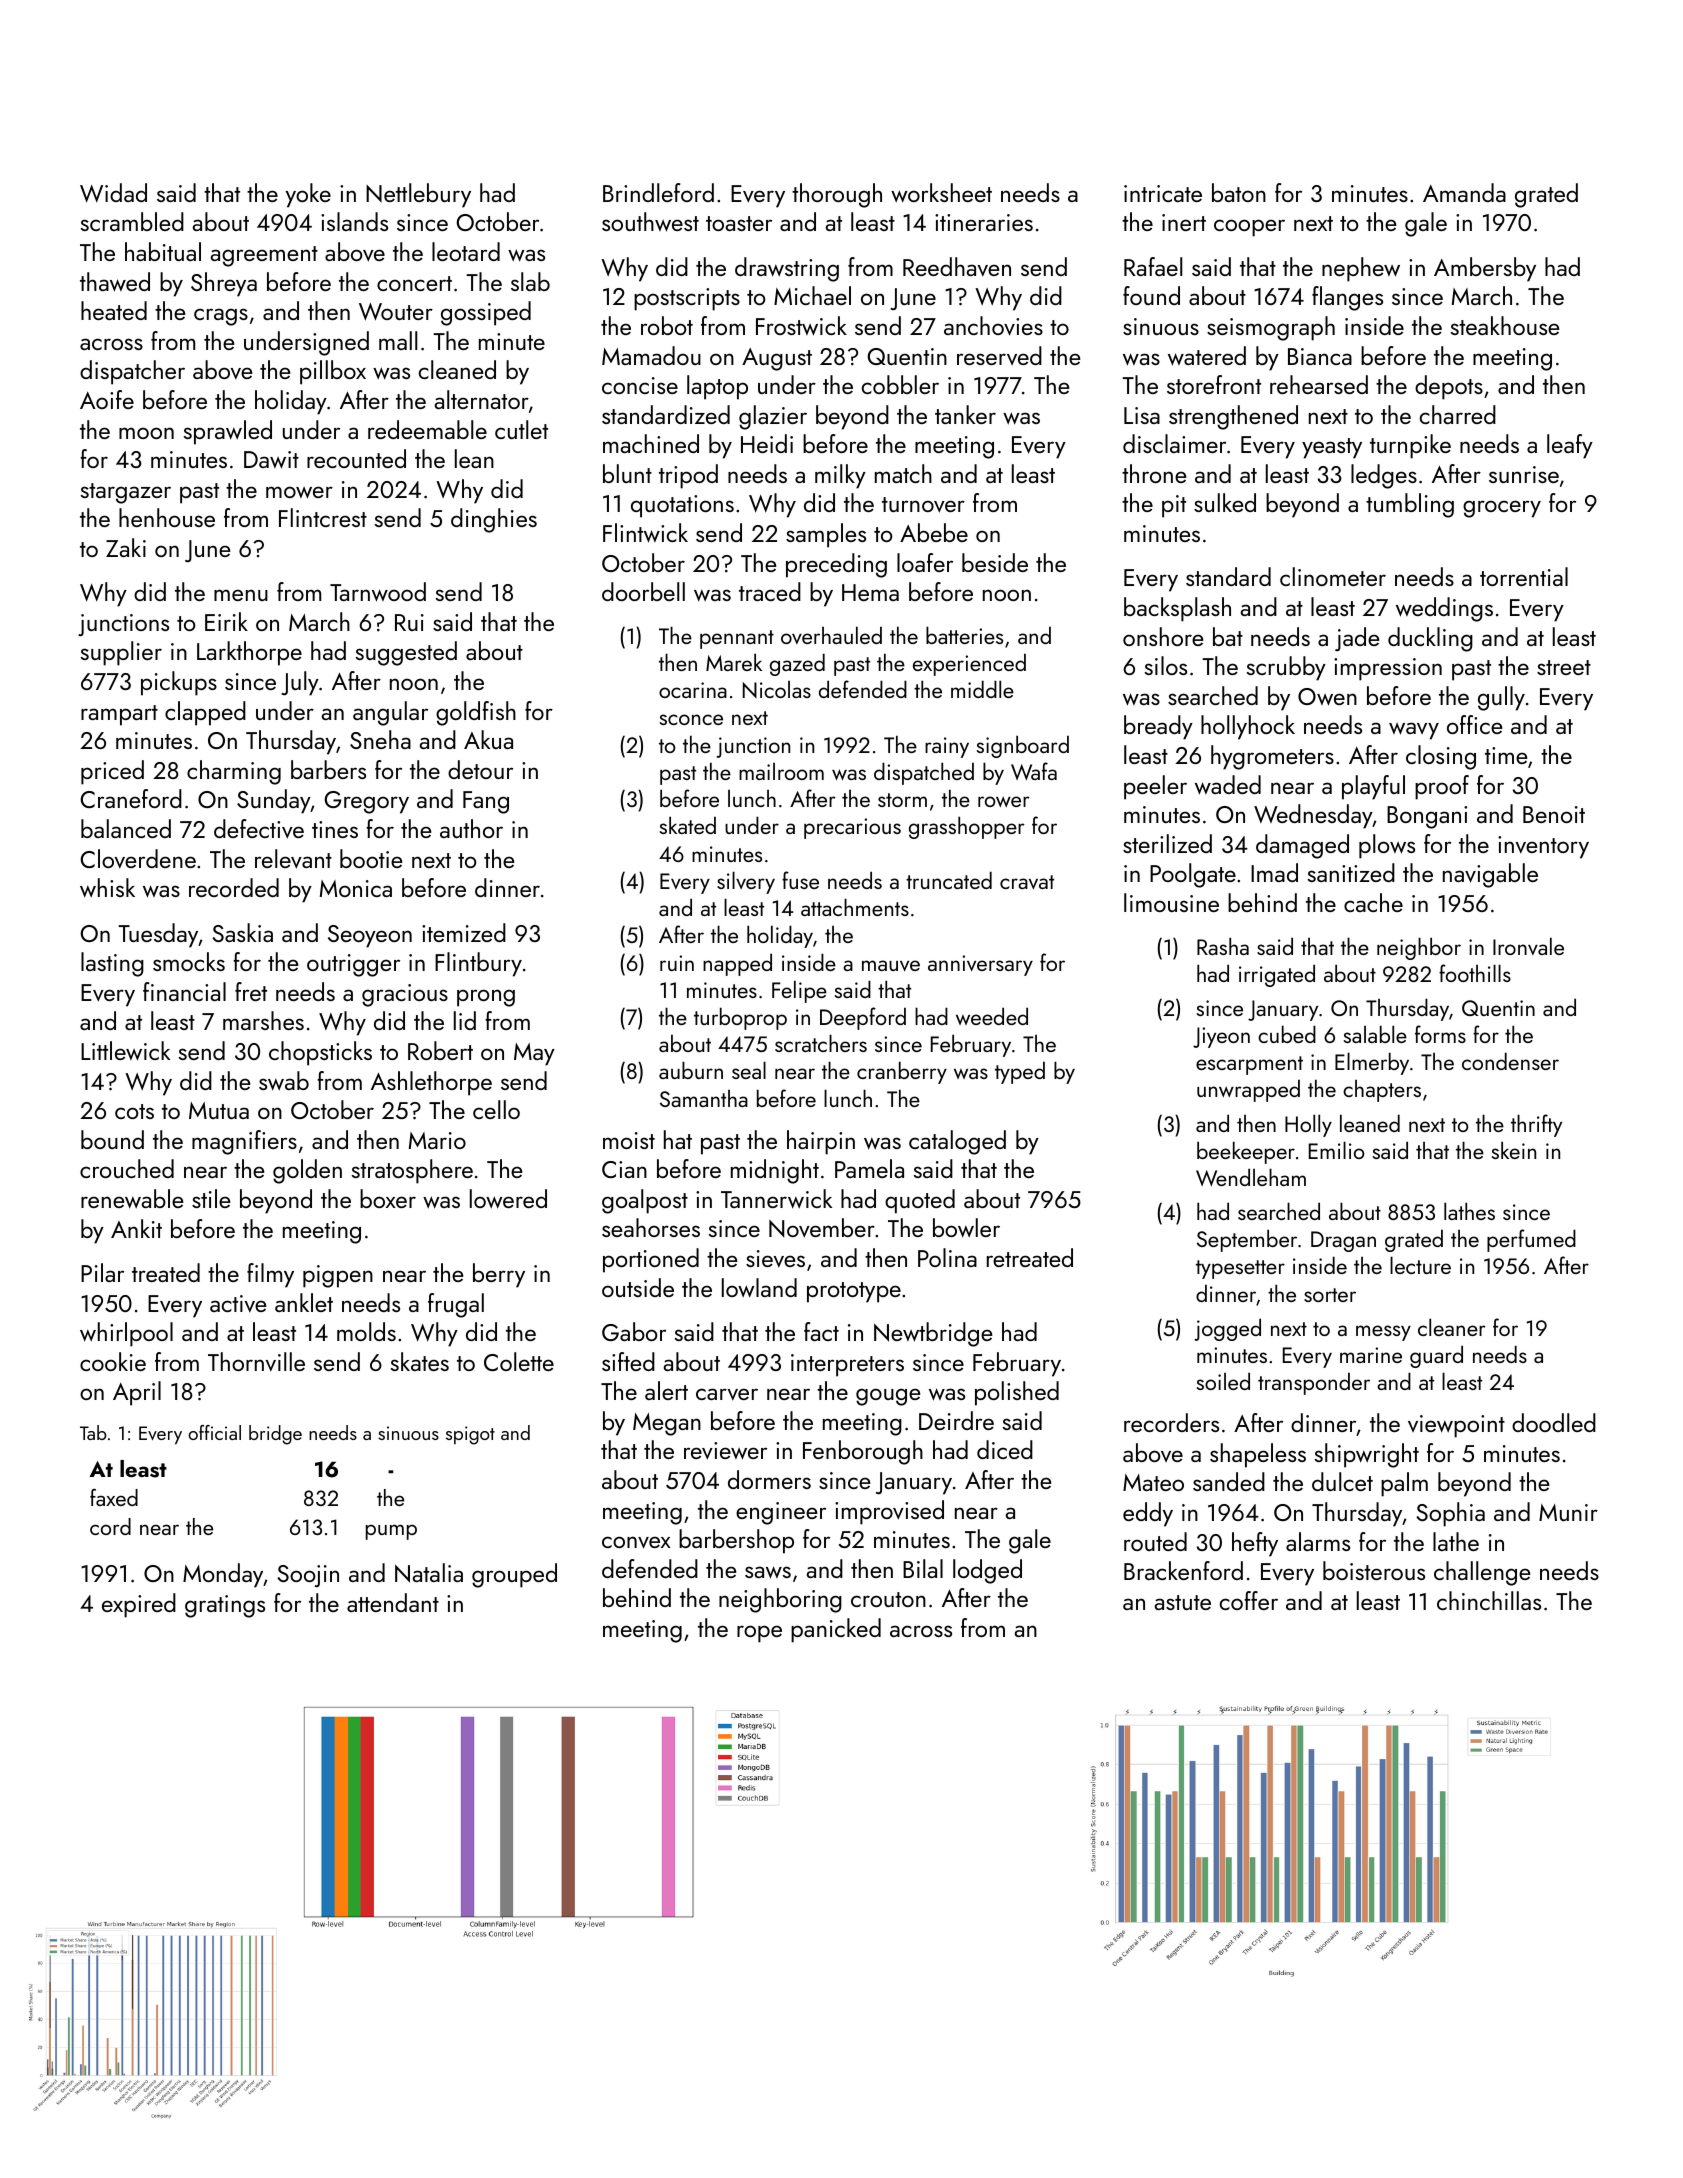  I want to click on pit, so click(1174, 506).
